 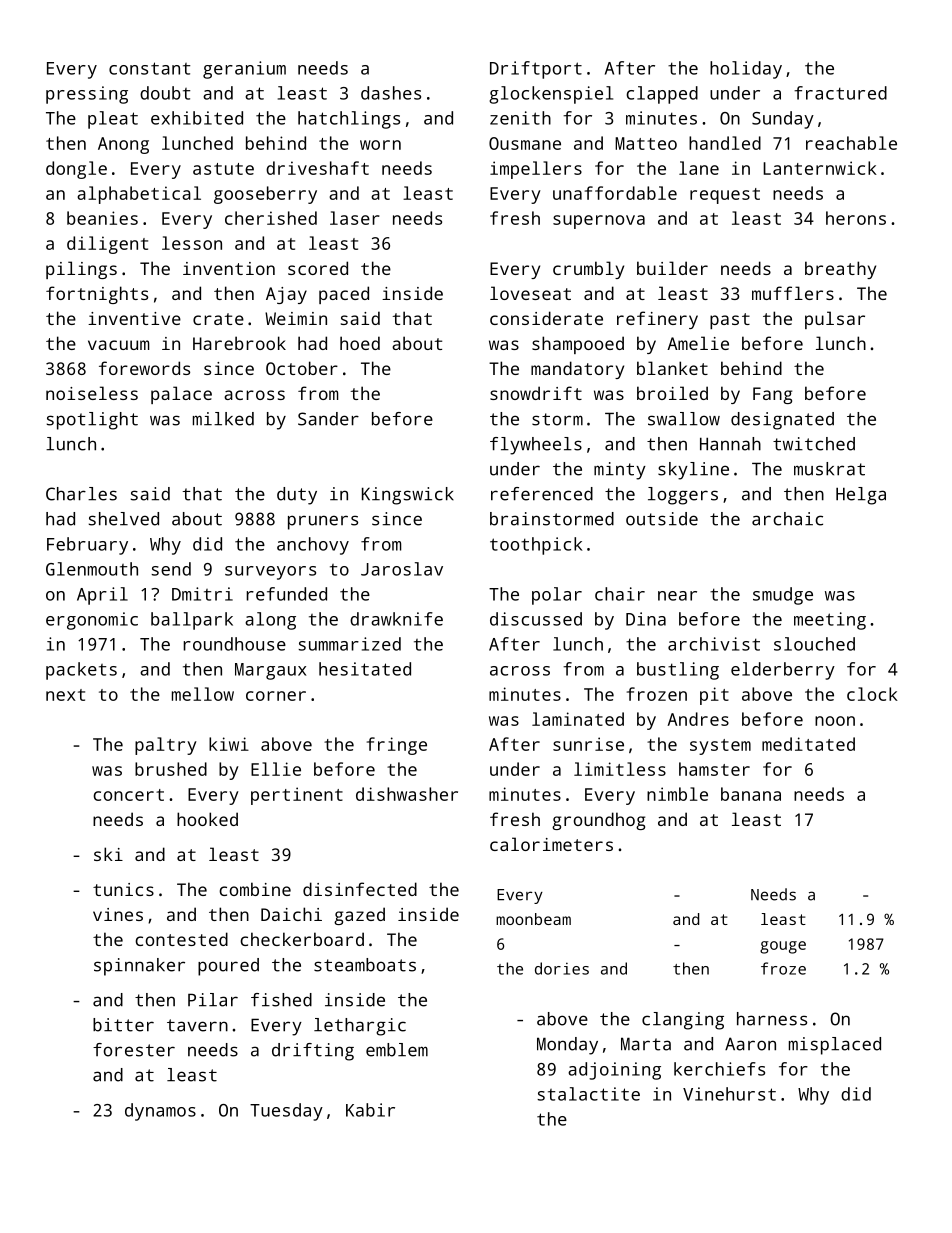 I want to click on smudge, so click(x=783, y=596).
